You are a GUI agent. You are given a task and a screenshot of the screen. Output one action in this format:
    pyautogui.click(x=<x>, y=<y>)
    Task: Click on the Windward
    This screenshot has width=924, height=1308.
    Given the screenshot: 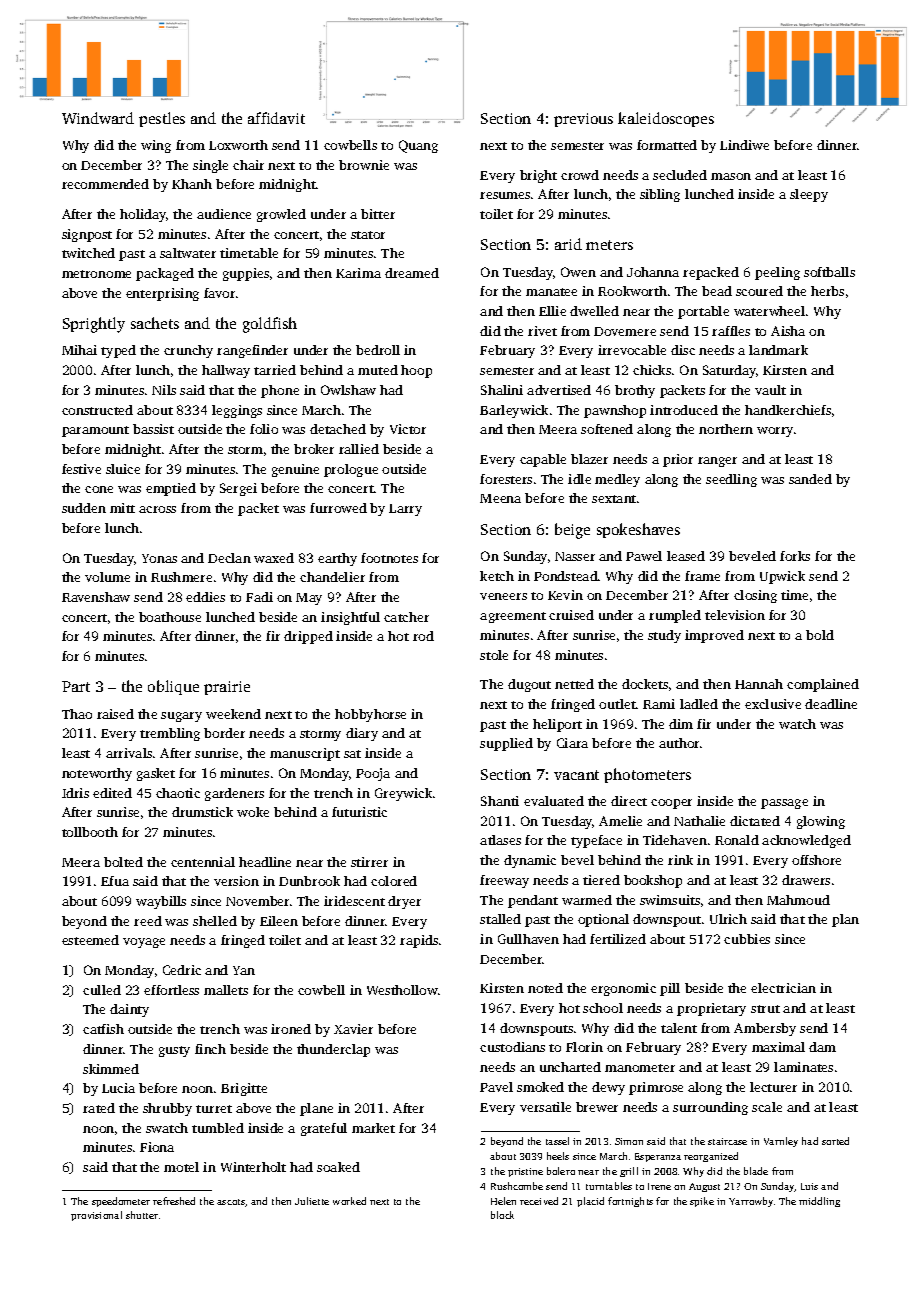 What is the action you would take?
    pyautogui.click(x=98, y=118)
